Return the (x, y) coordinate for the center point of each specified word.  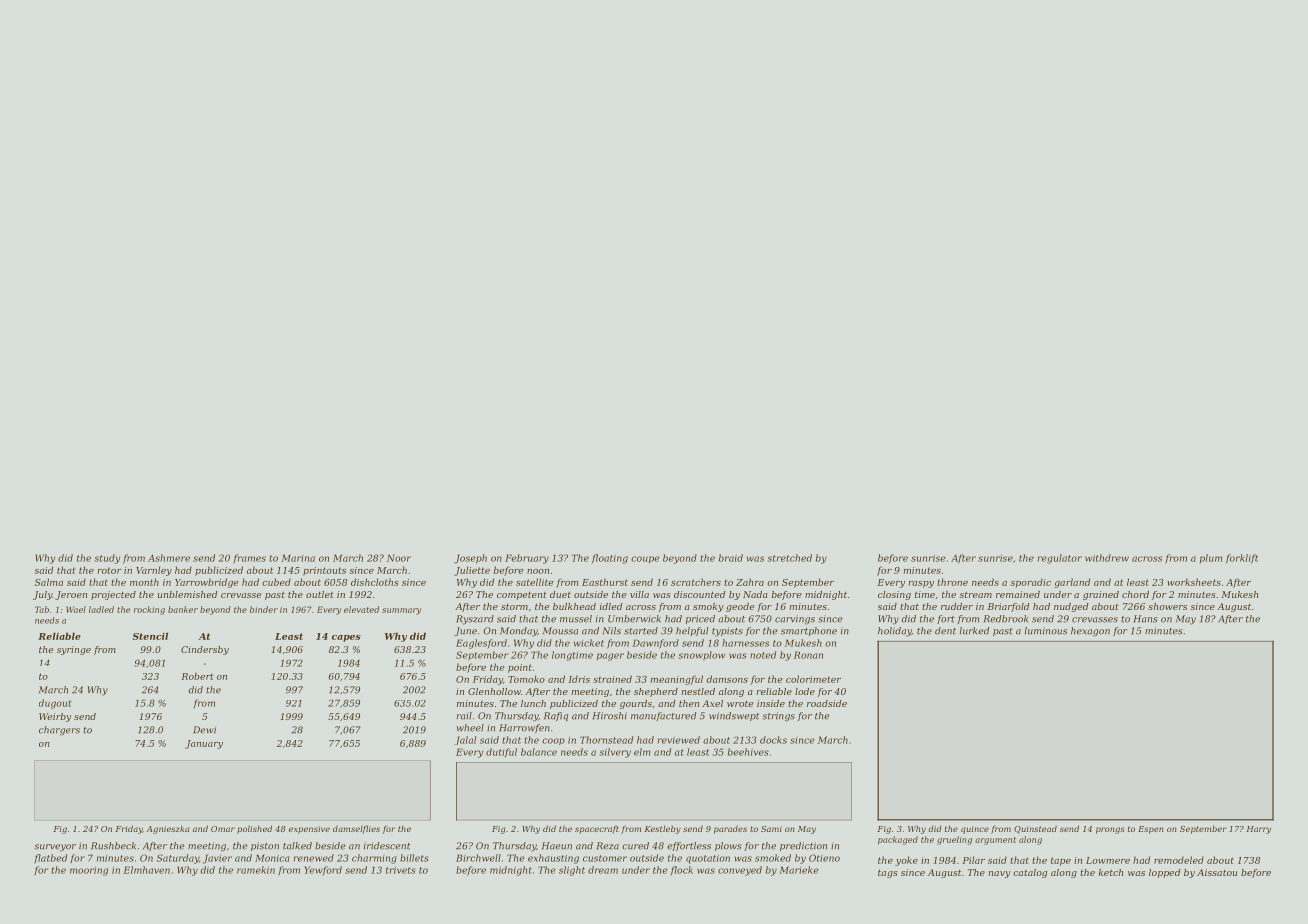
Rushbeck (113, 846)
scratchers (696, 582)
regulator (1060, 559)
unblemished (187, 594)
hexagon (1090, 632)
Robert (197, 676)
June (465, 631)
